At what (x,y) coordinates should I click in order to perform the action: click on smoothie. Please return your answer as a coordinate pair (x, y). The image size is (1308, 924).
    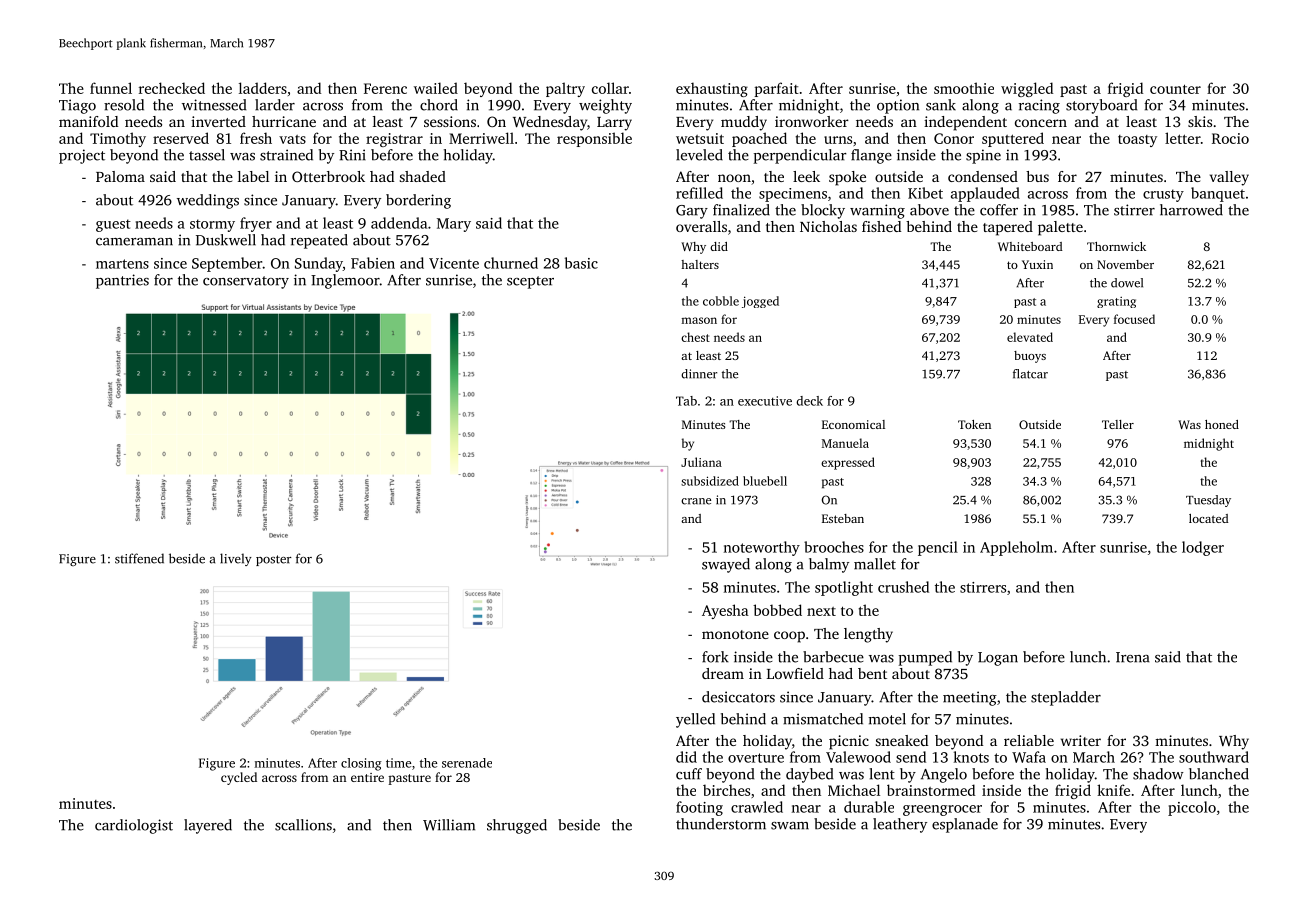
    Looking at the image, I should click on (964, 88).
